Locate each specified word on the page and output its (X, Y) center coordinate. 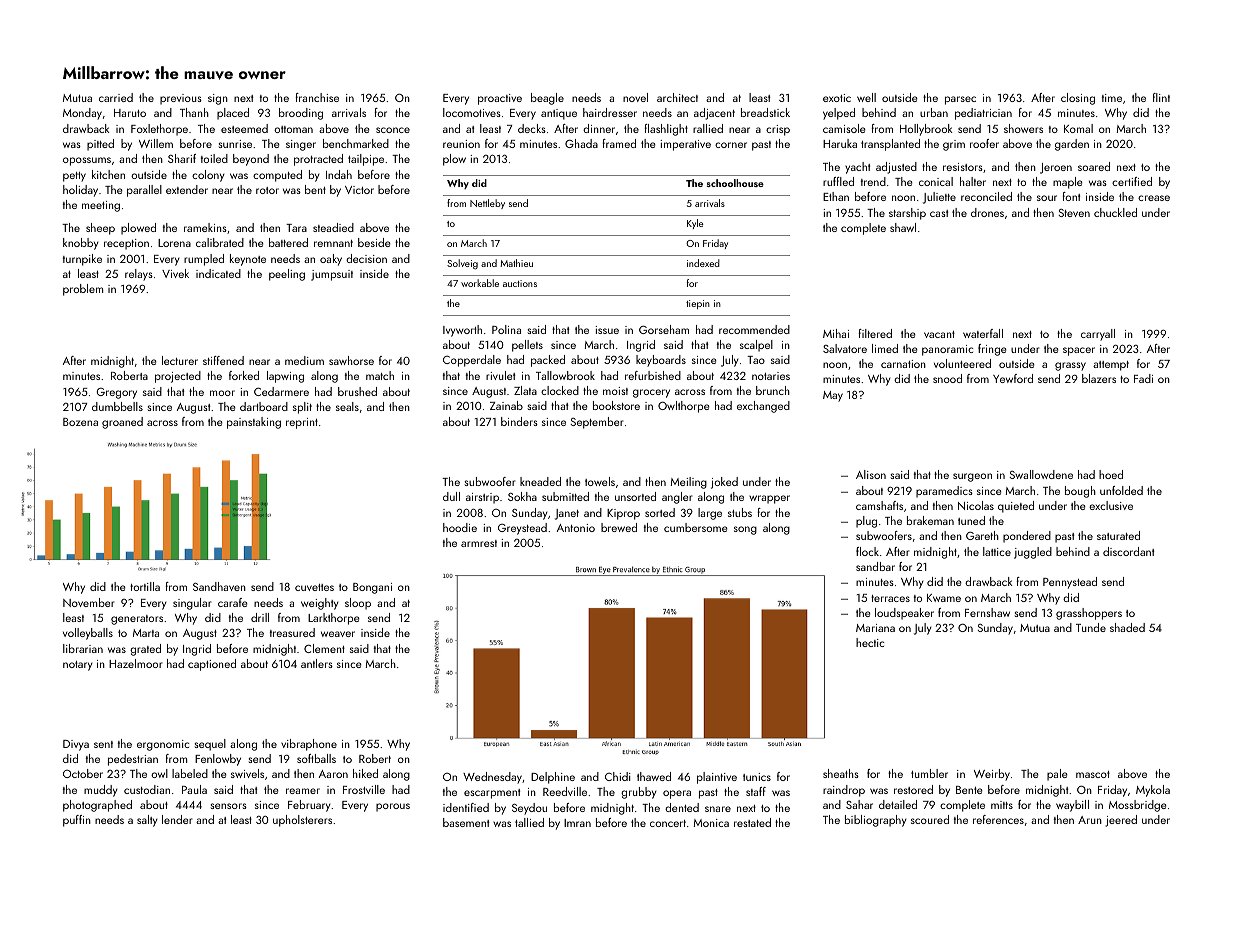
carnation (903, 364)
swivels (247, 773)
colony (208, 176)
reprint (302, 423)
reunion (461, 144)
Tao (756, 360)
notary (78, 666)
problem (83, 290)
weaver (338, 634)
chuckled (1115, 212)
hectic (870, 642)
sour (1047, 198)
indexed (703, 263)
